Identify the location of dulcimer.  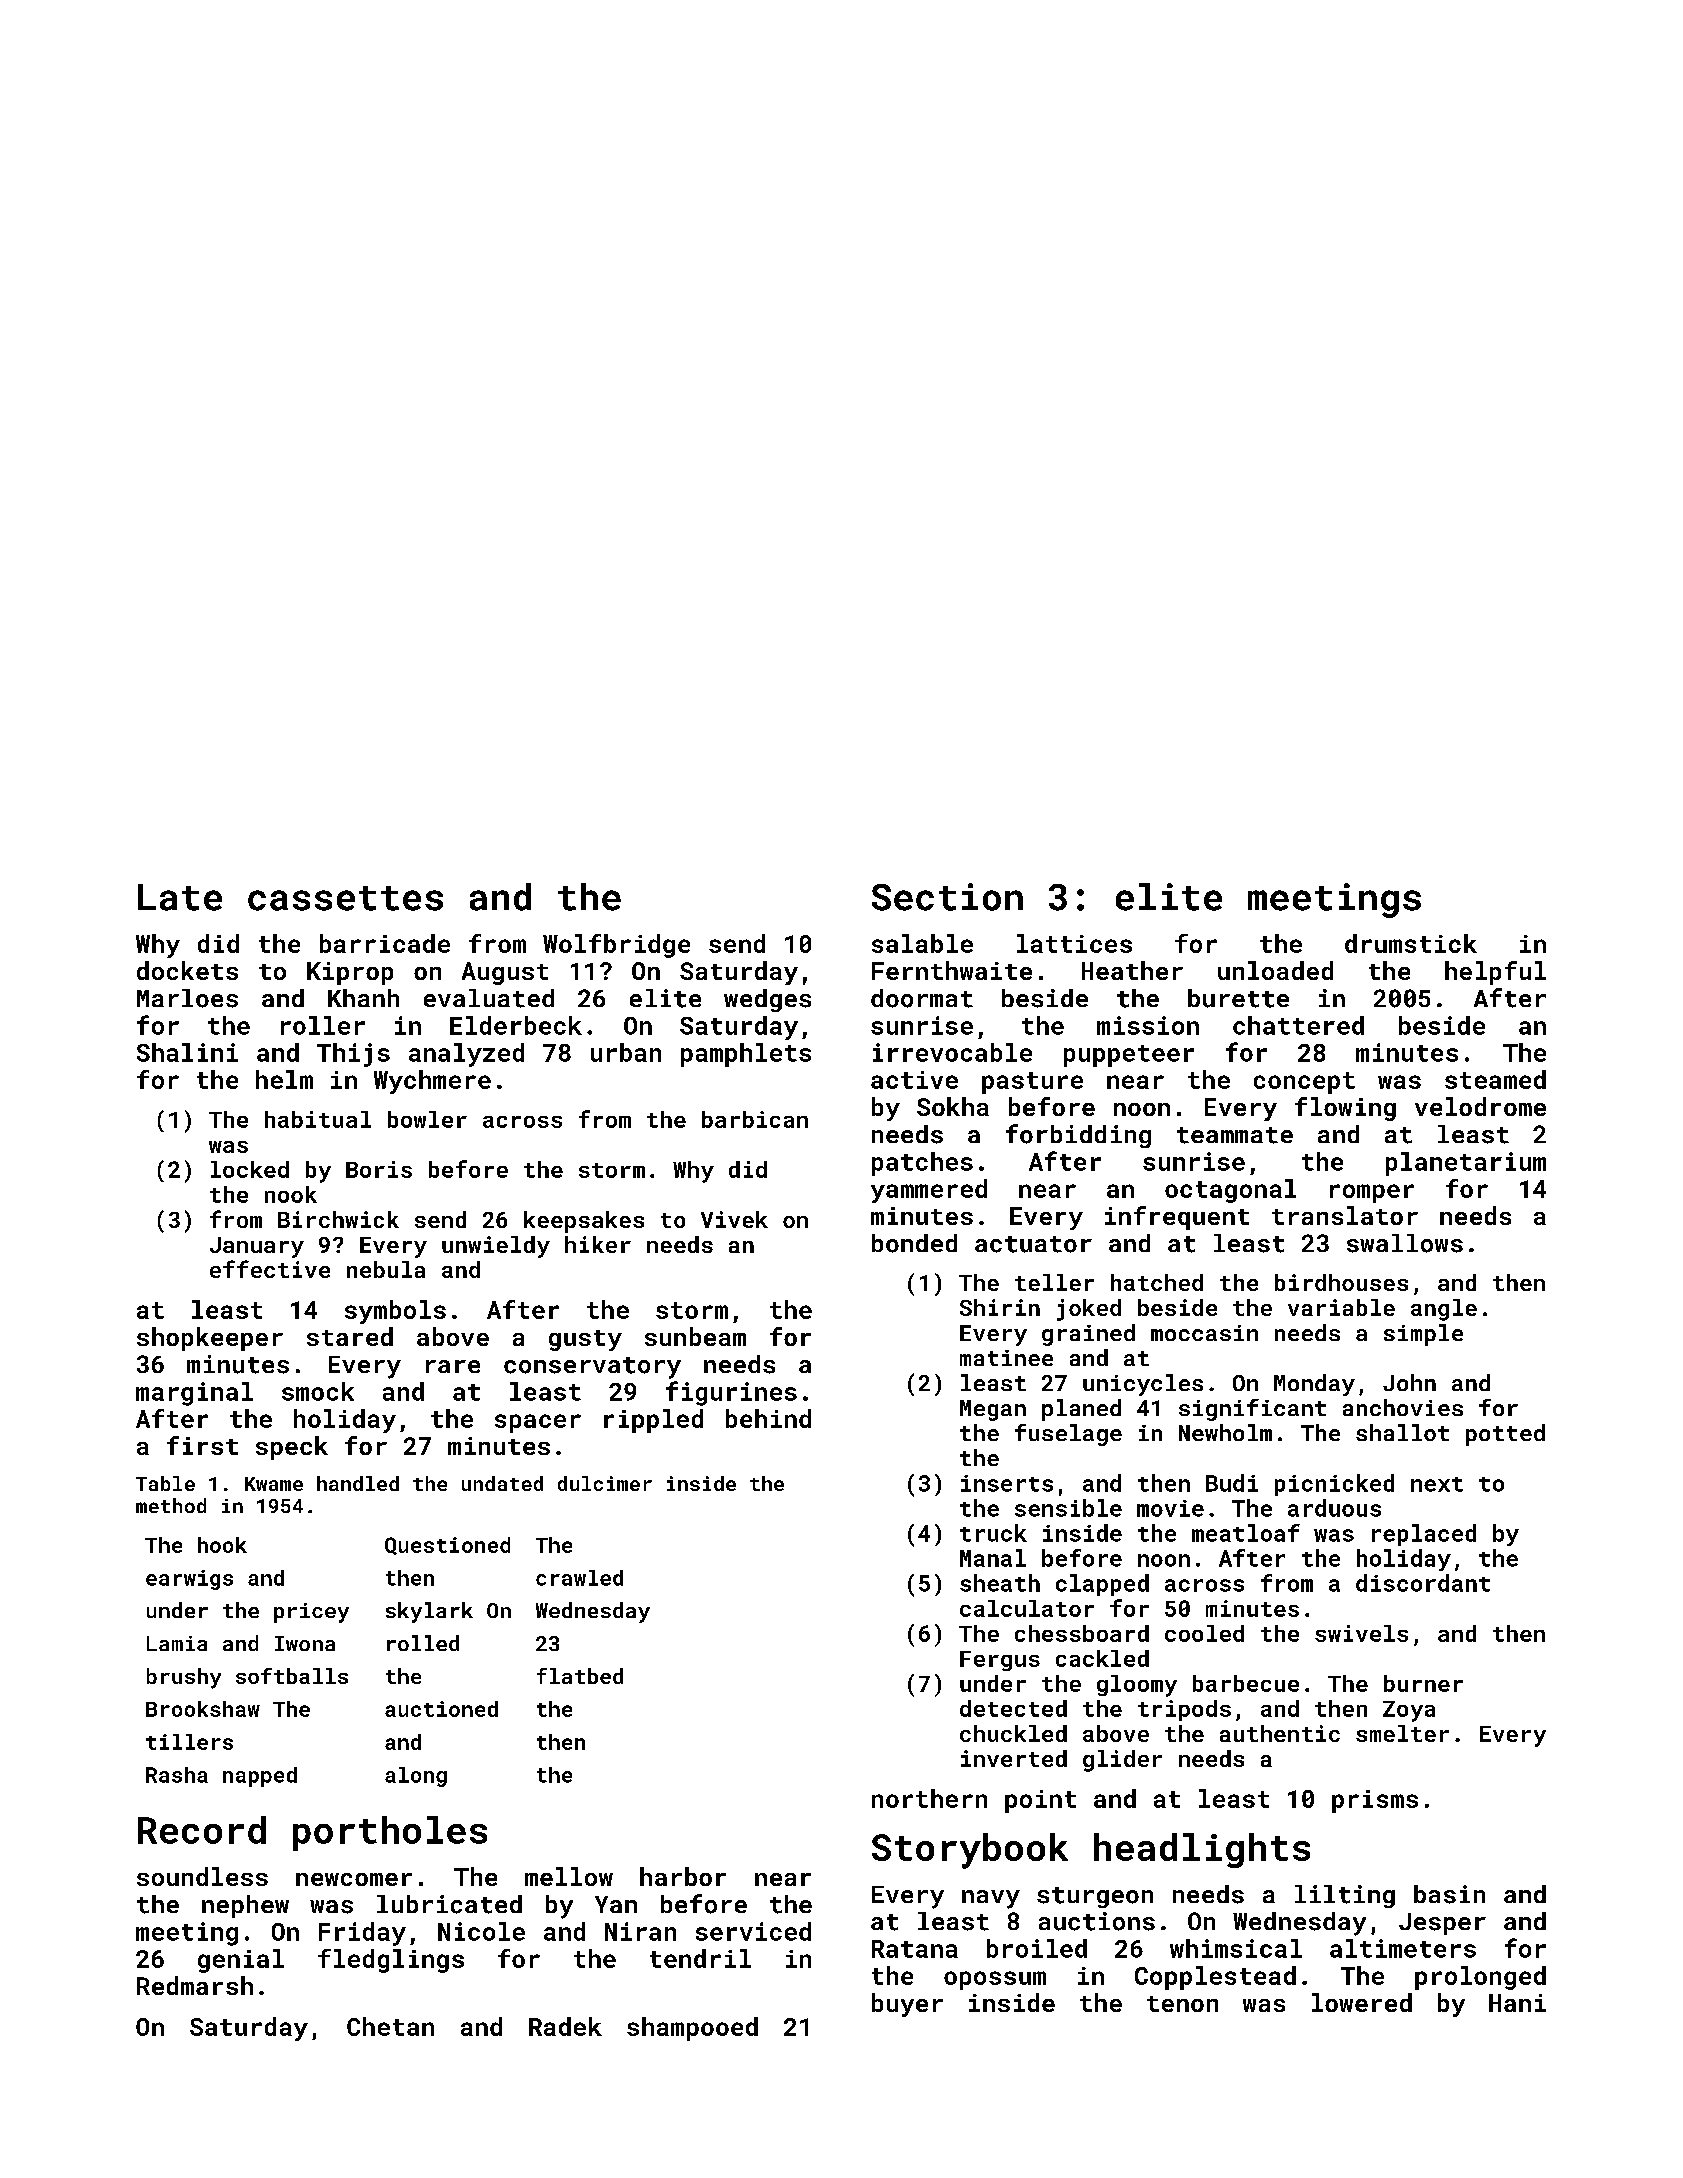
(605, 1483).
